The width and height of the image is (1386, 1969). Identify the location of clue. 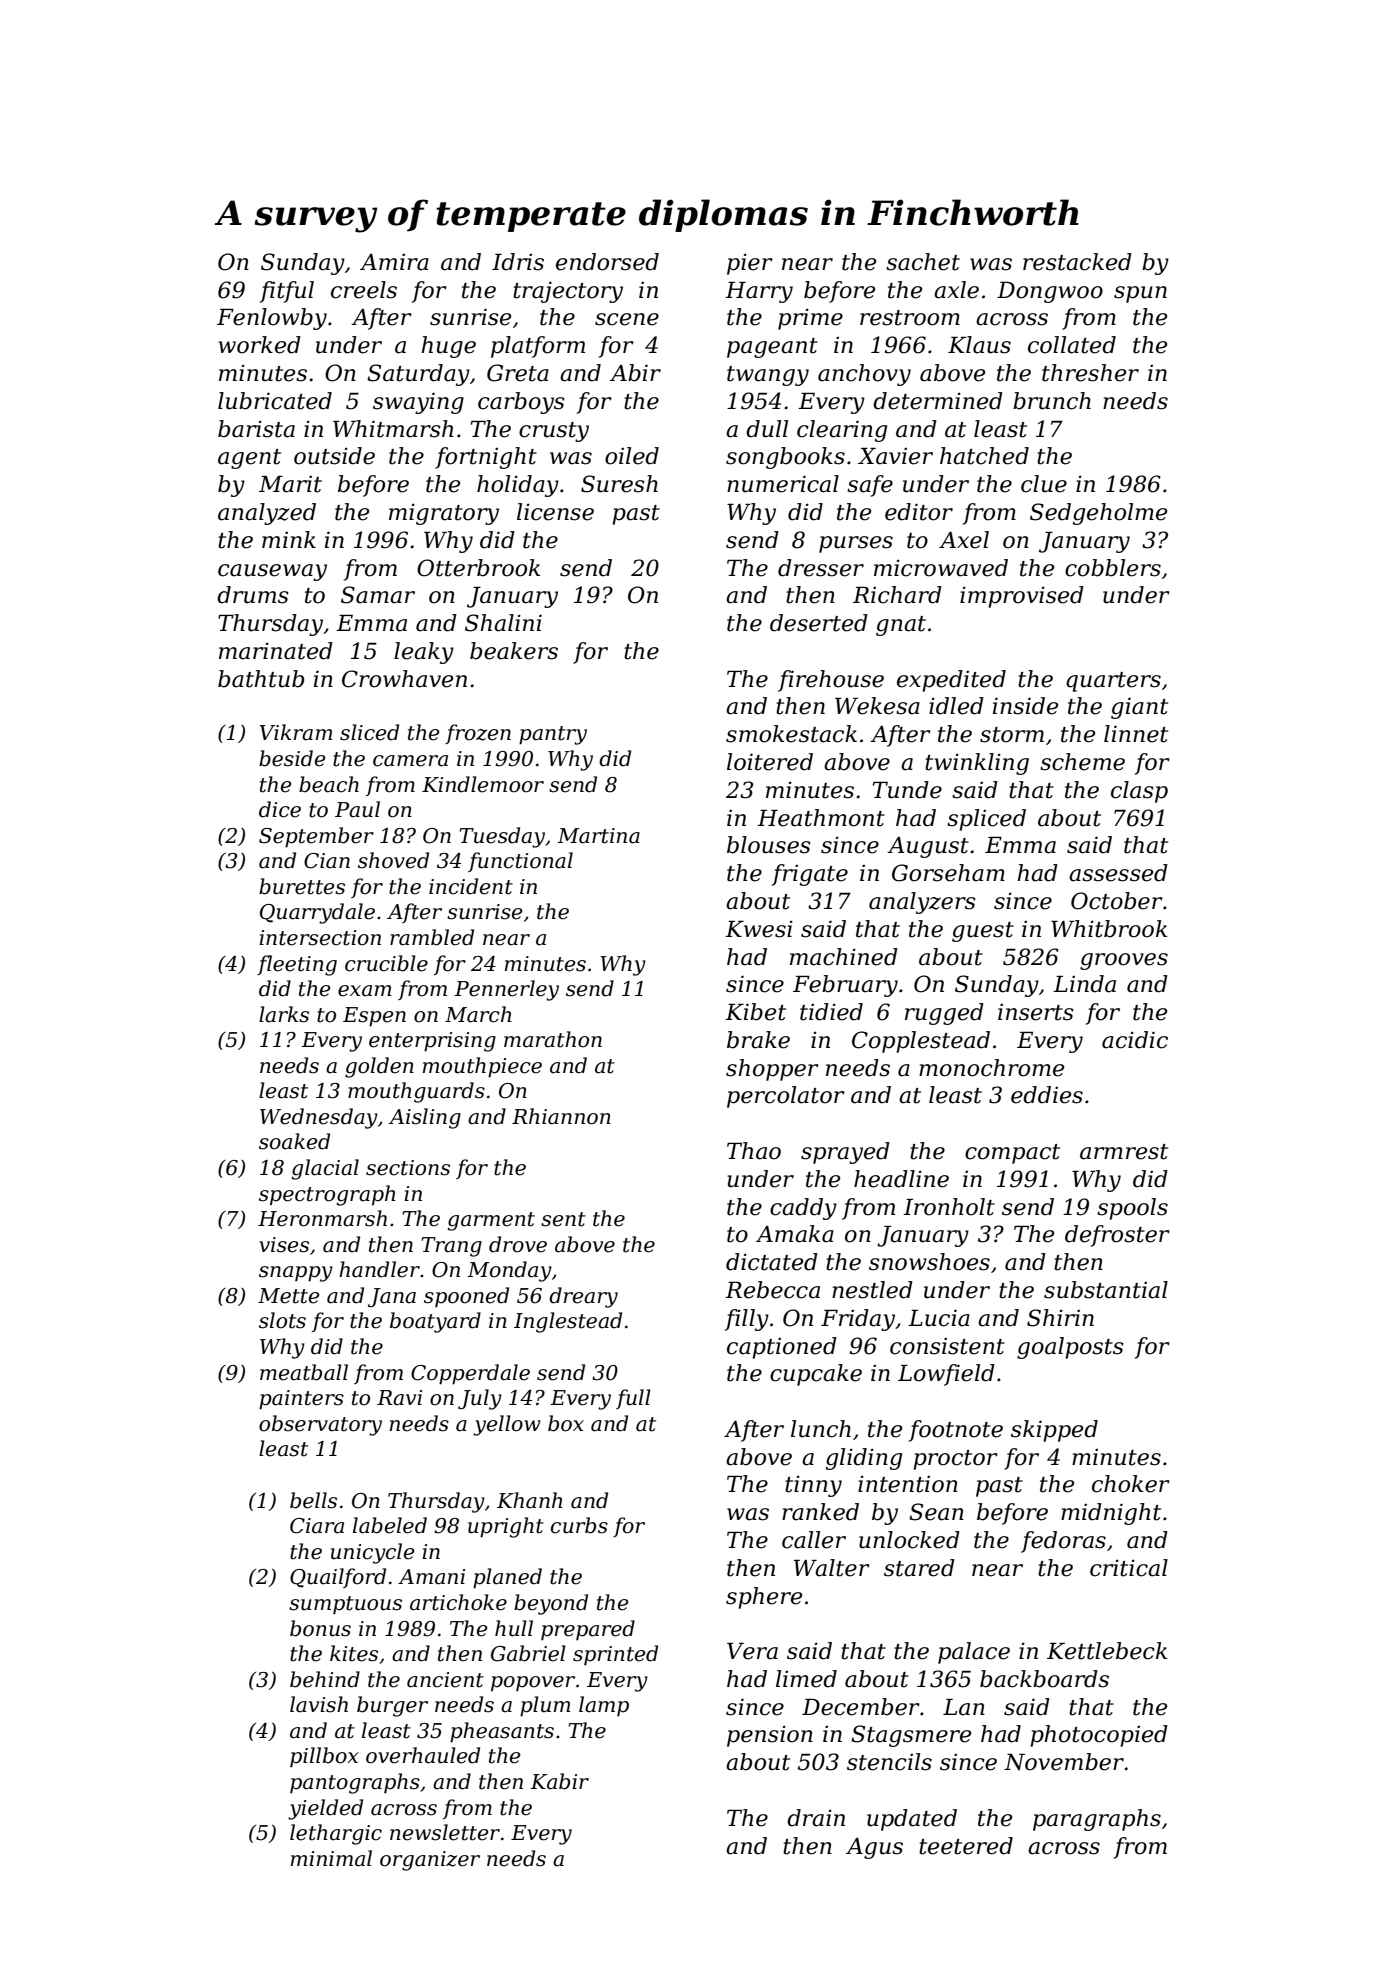
(1044, 484).
